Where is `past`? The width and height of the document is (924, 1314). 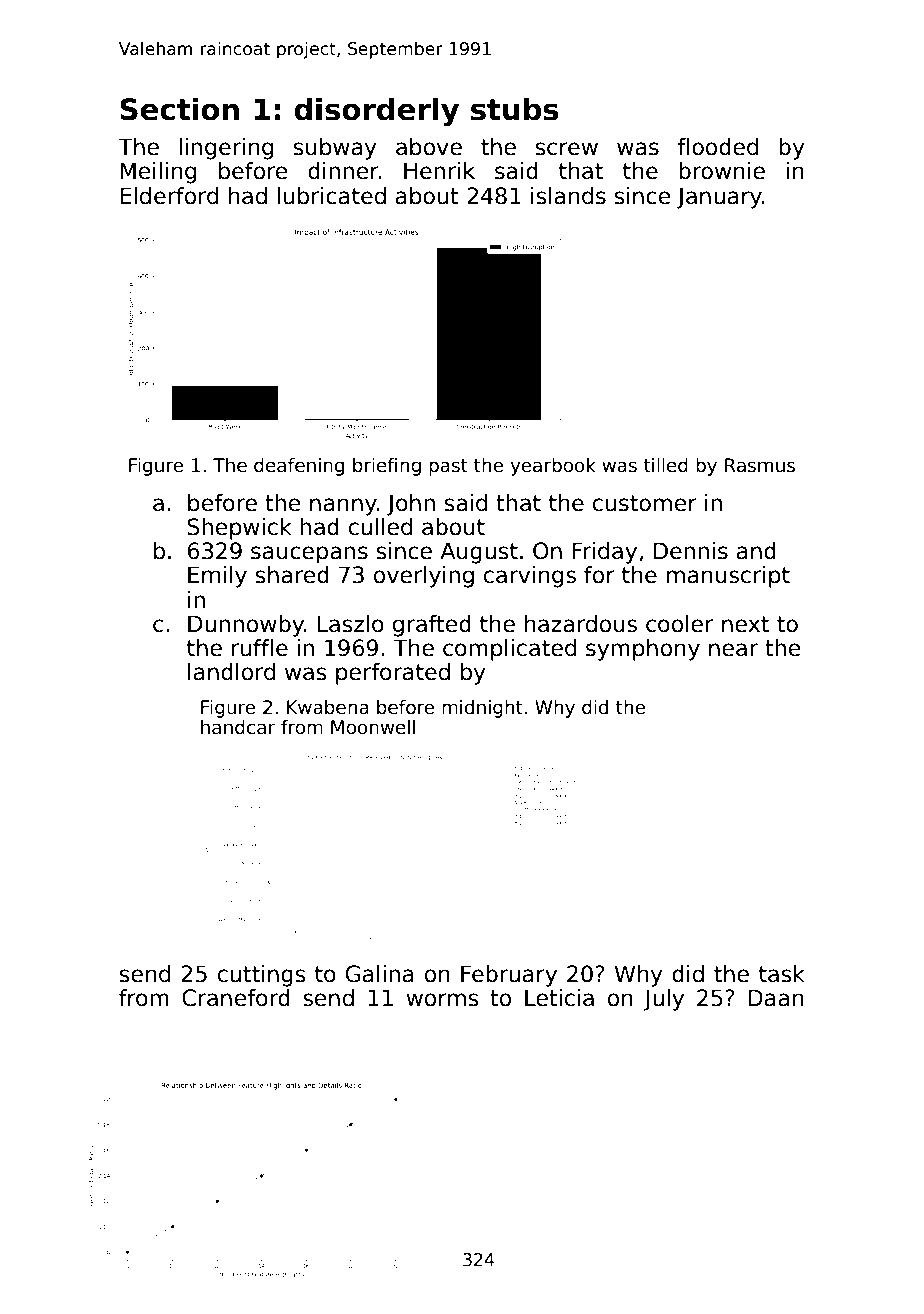
past is located at coordinates (448, 467).
